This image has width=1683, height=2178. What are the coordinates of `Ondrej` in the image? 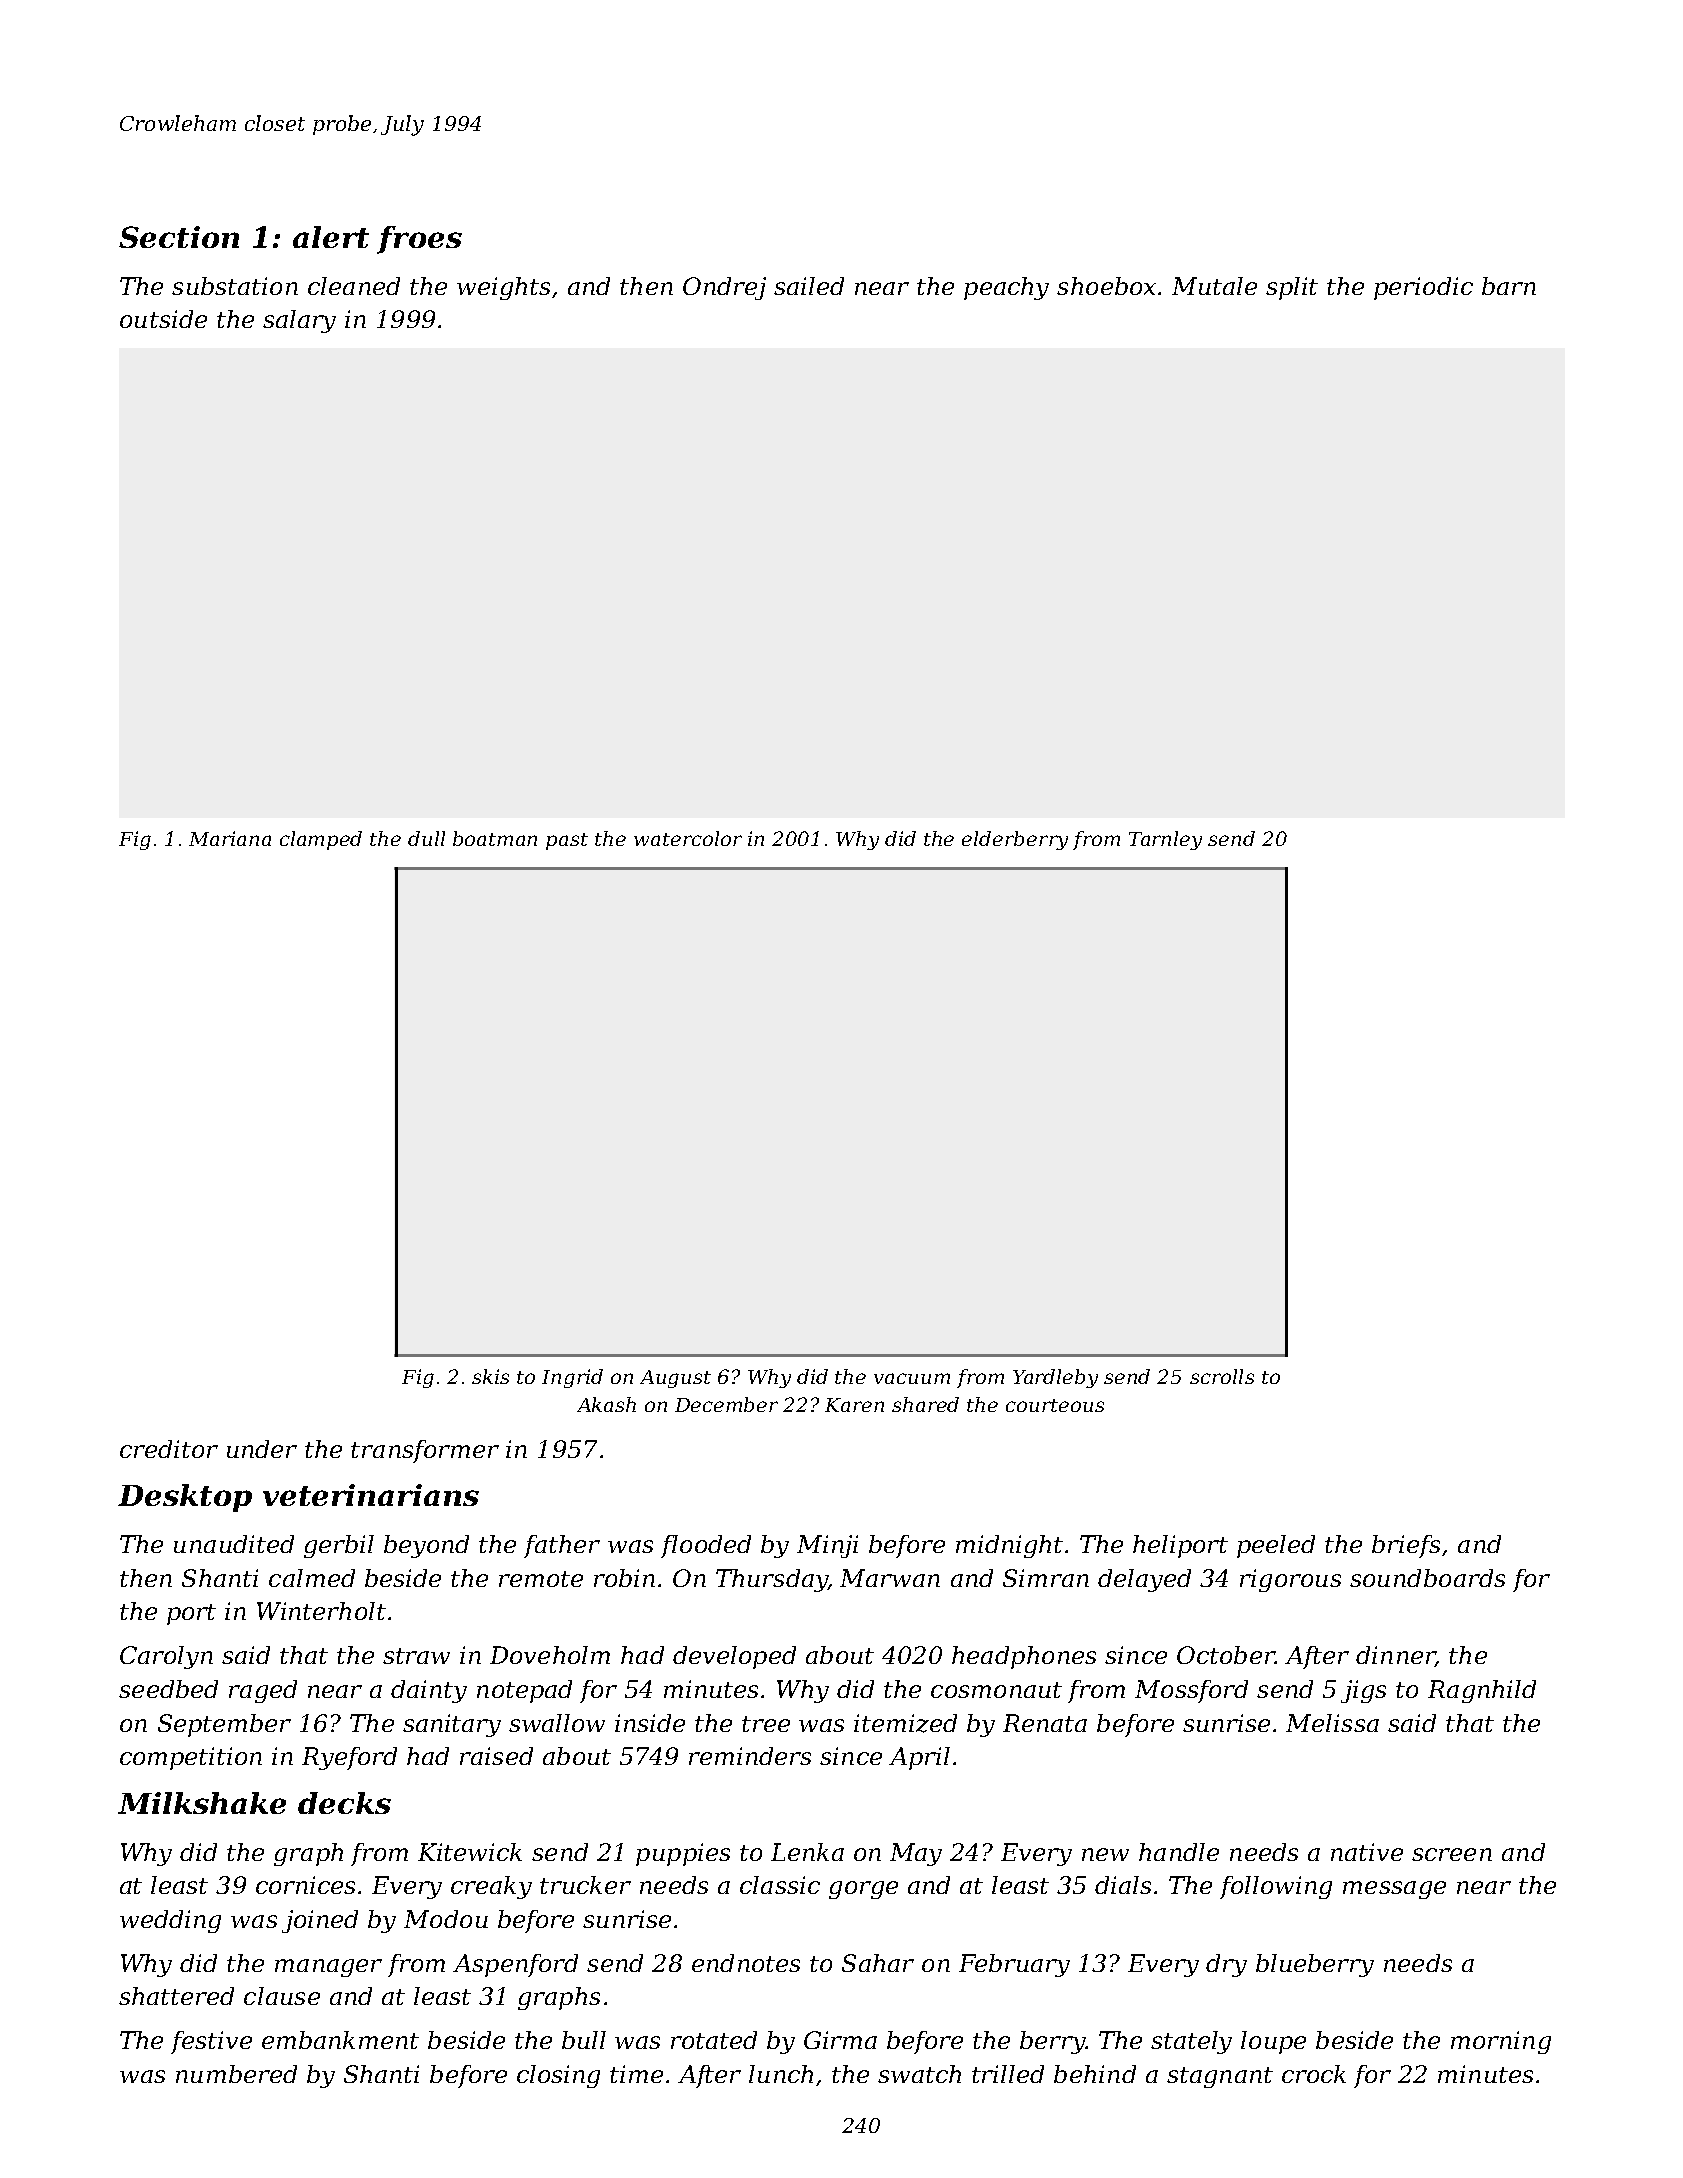 It's located at (724, 288).
